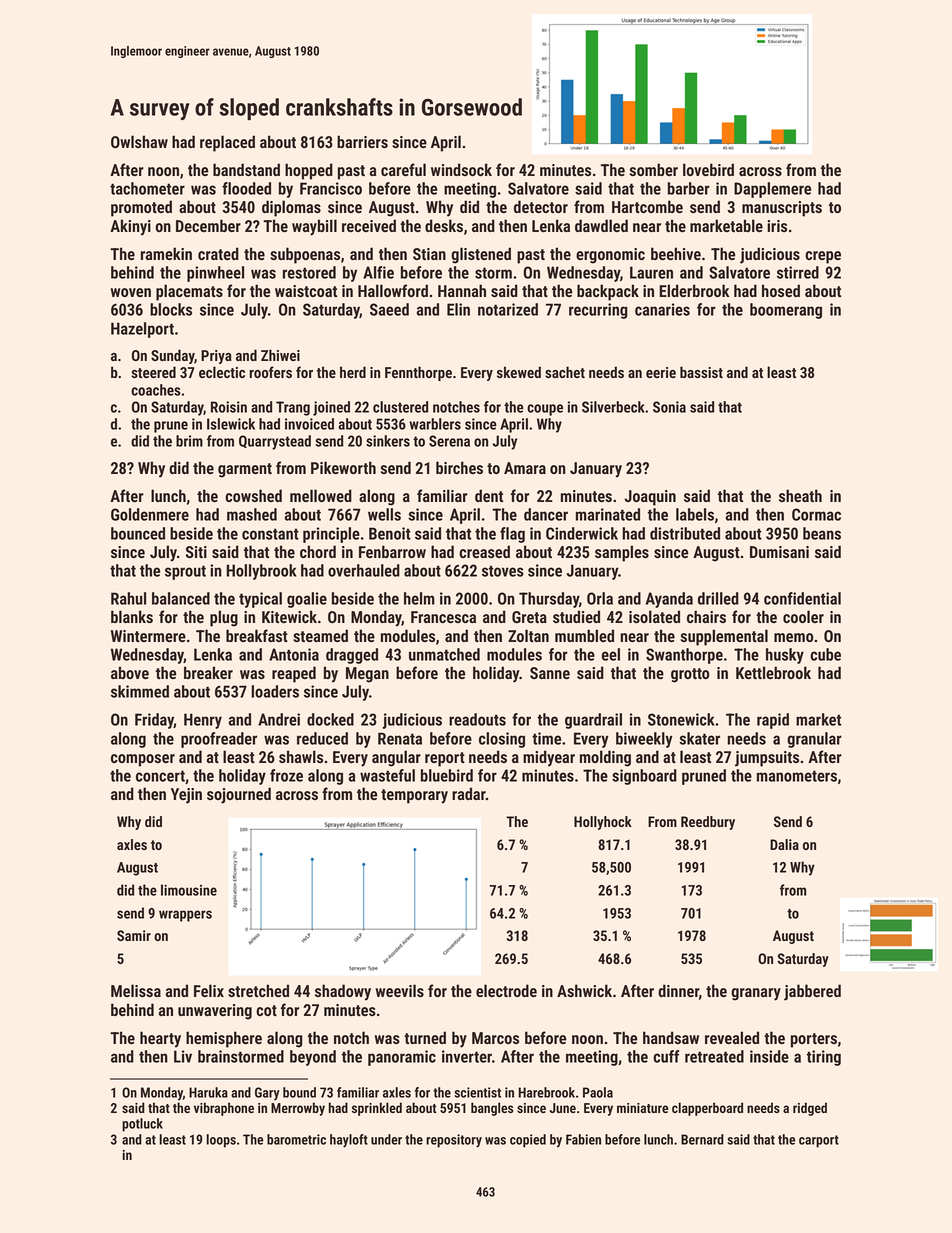  Describe the element at coordinates (203, 721) in the page. I see `Henry` at that location.
